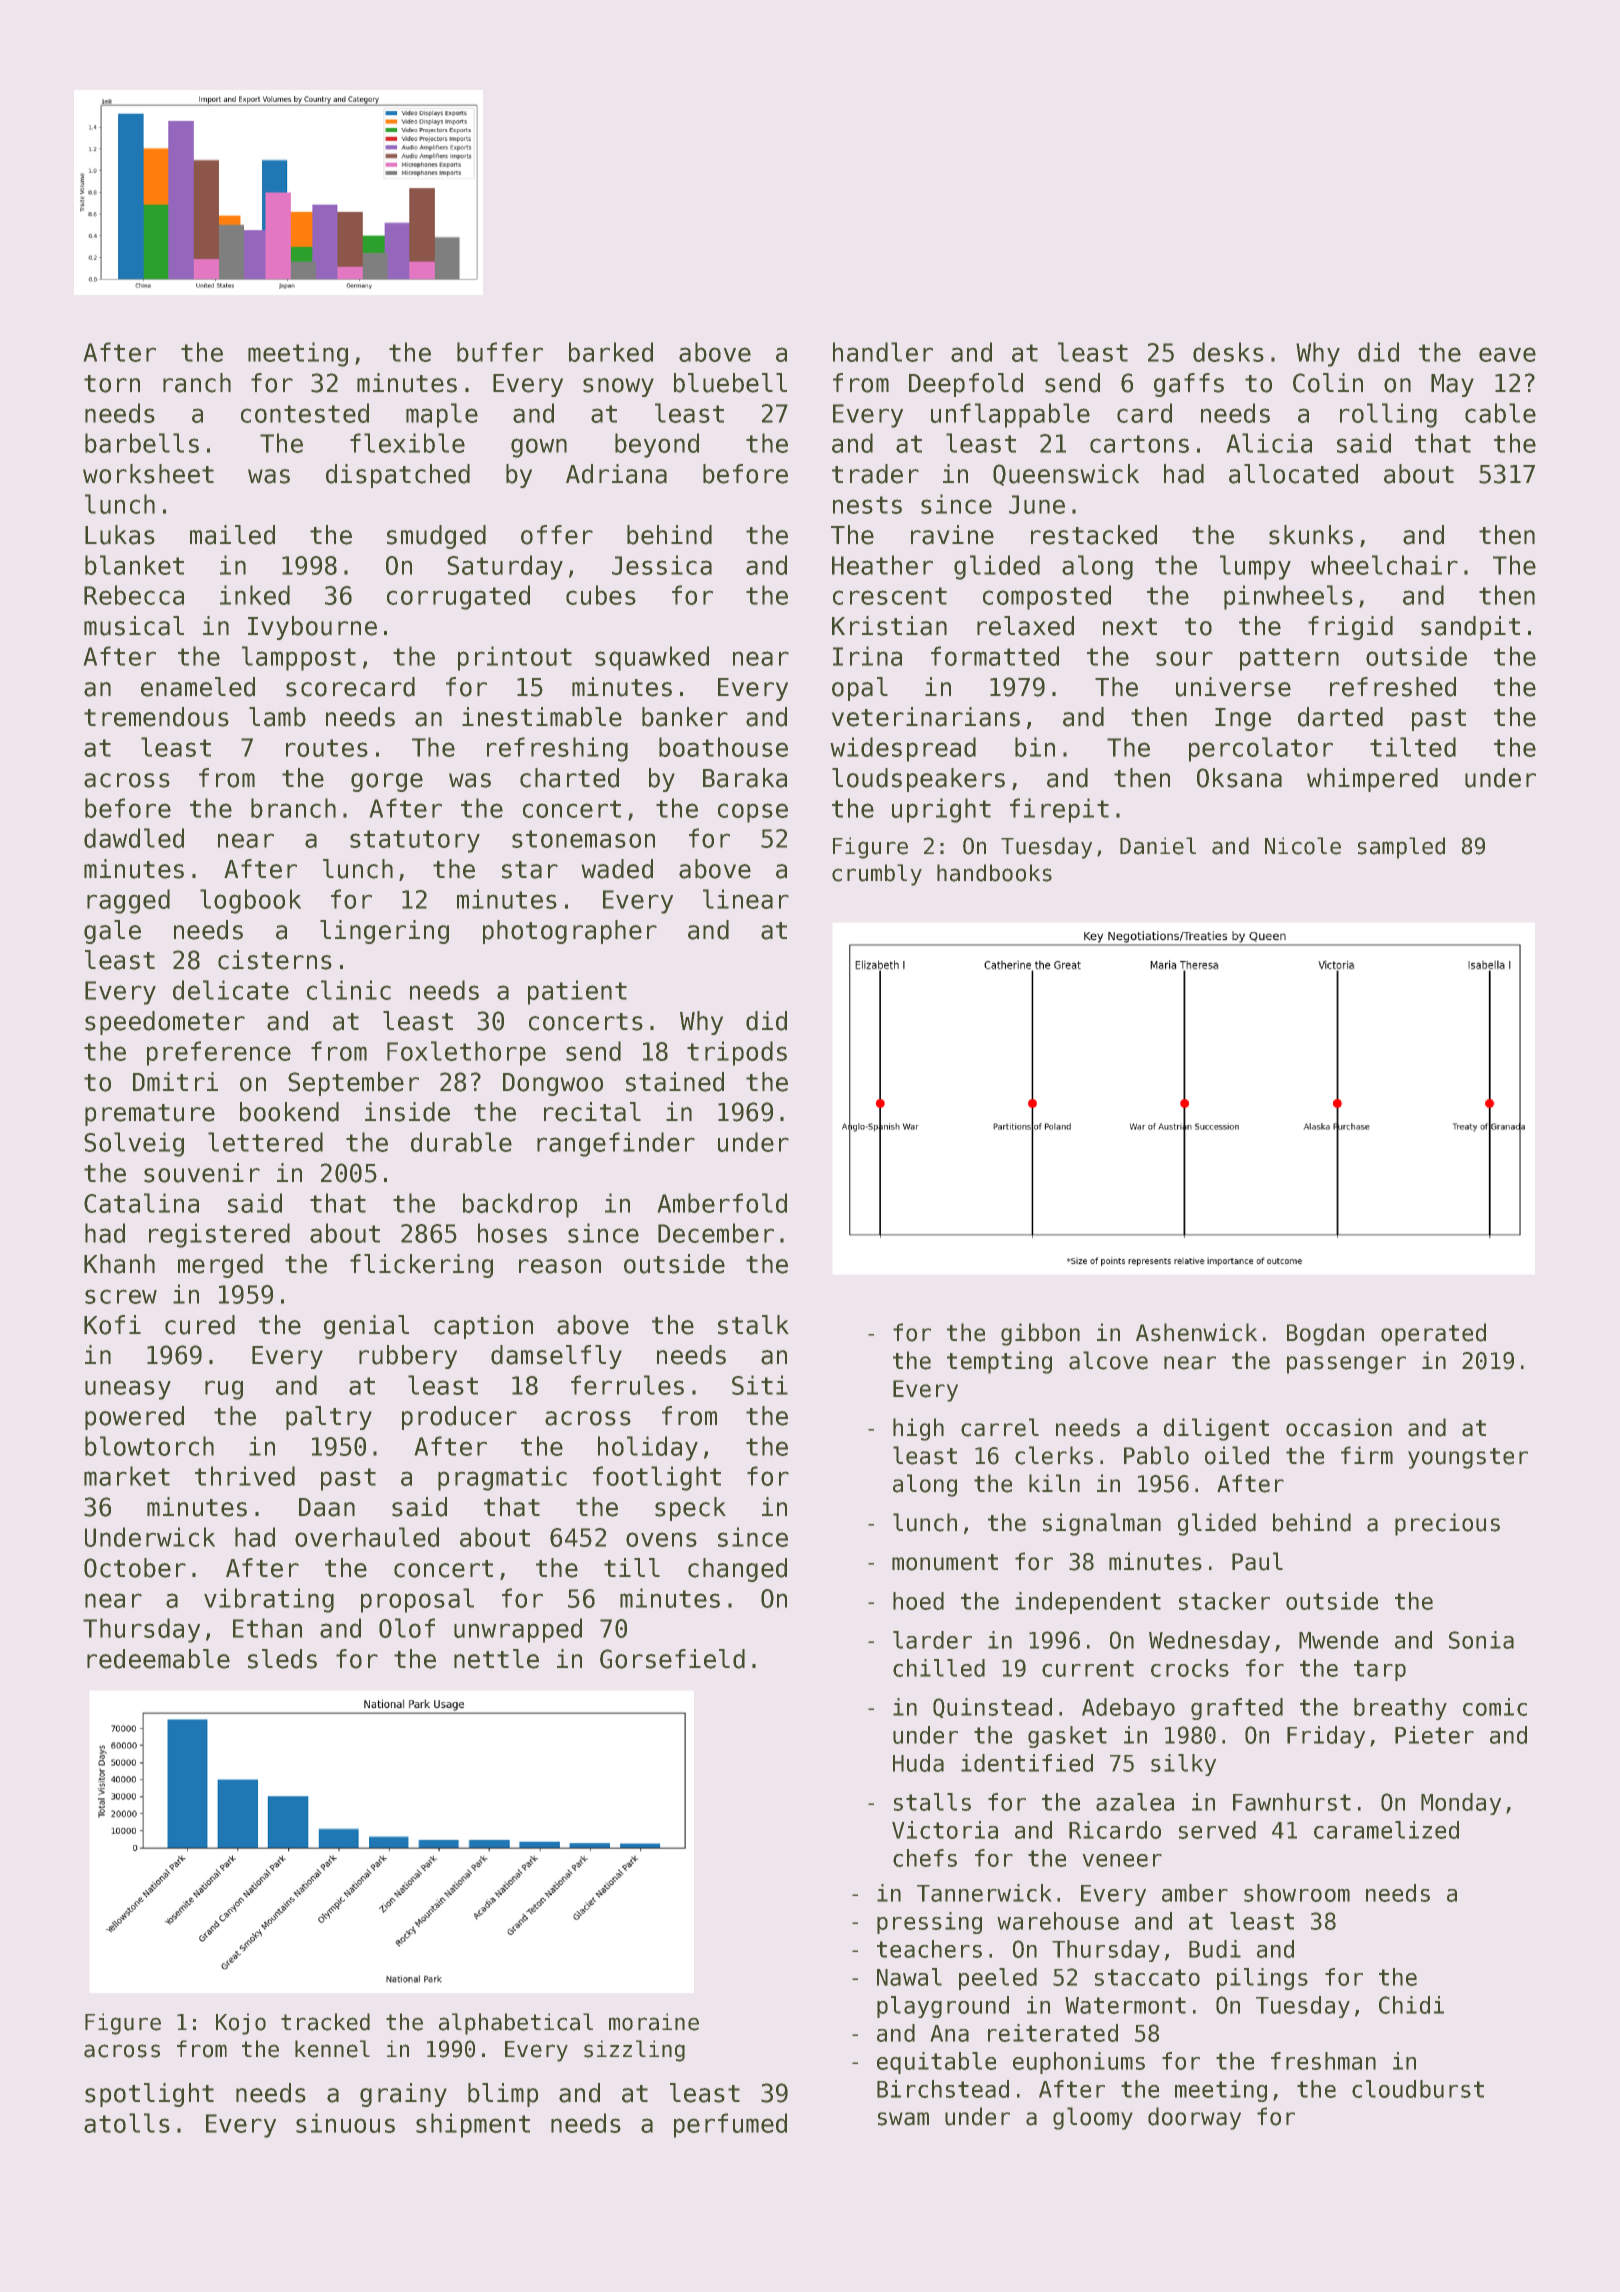 Image resolution: width=1620 pixels, height=2292 pixels. What do you see at coordinates (127, 2123) in the screenshot?
I see `atolls` at bounding box center [127, 2123].
